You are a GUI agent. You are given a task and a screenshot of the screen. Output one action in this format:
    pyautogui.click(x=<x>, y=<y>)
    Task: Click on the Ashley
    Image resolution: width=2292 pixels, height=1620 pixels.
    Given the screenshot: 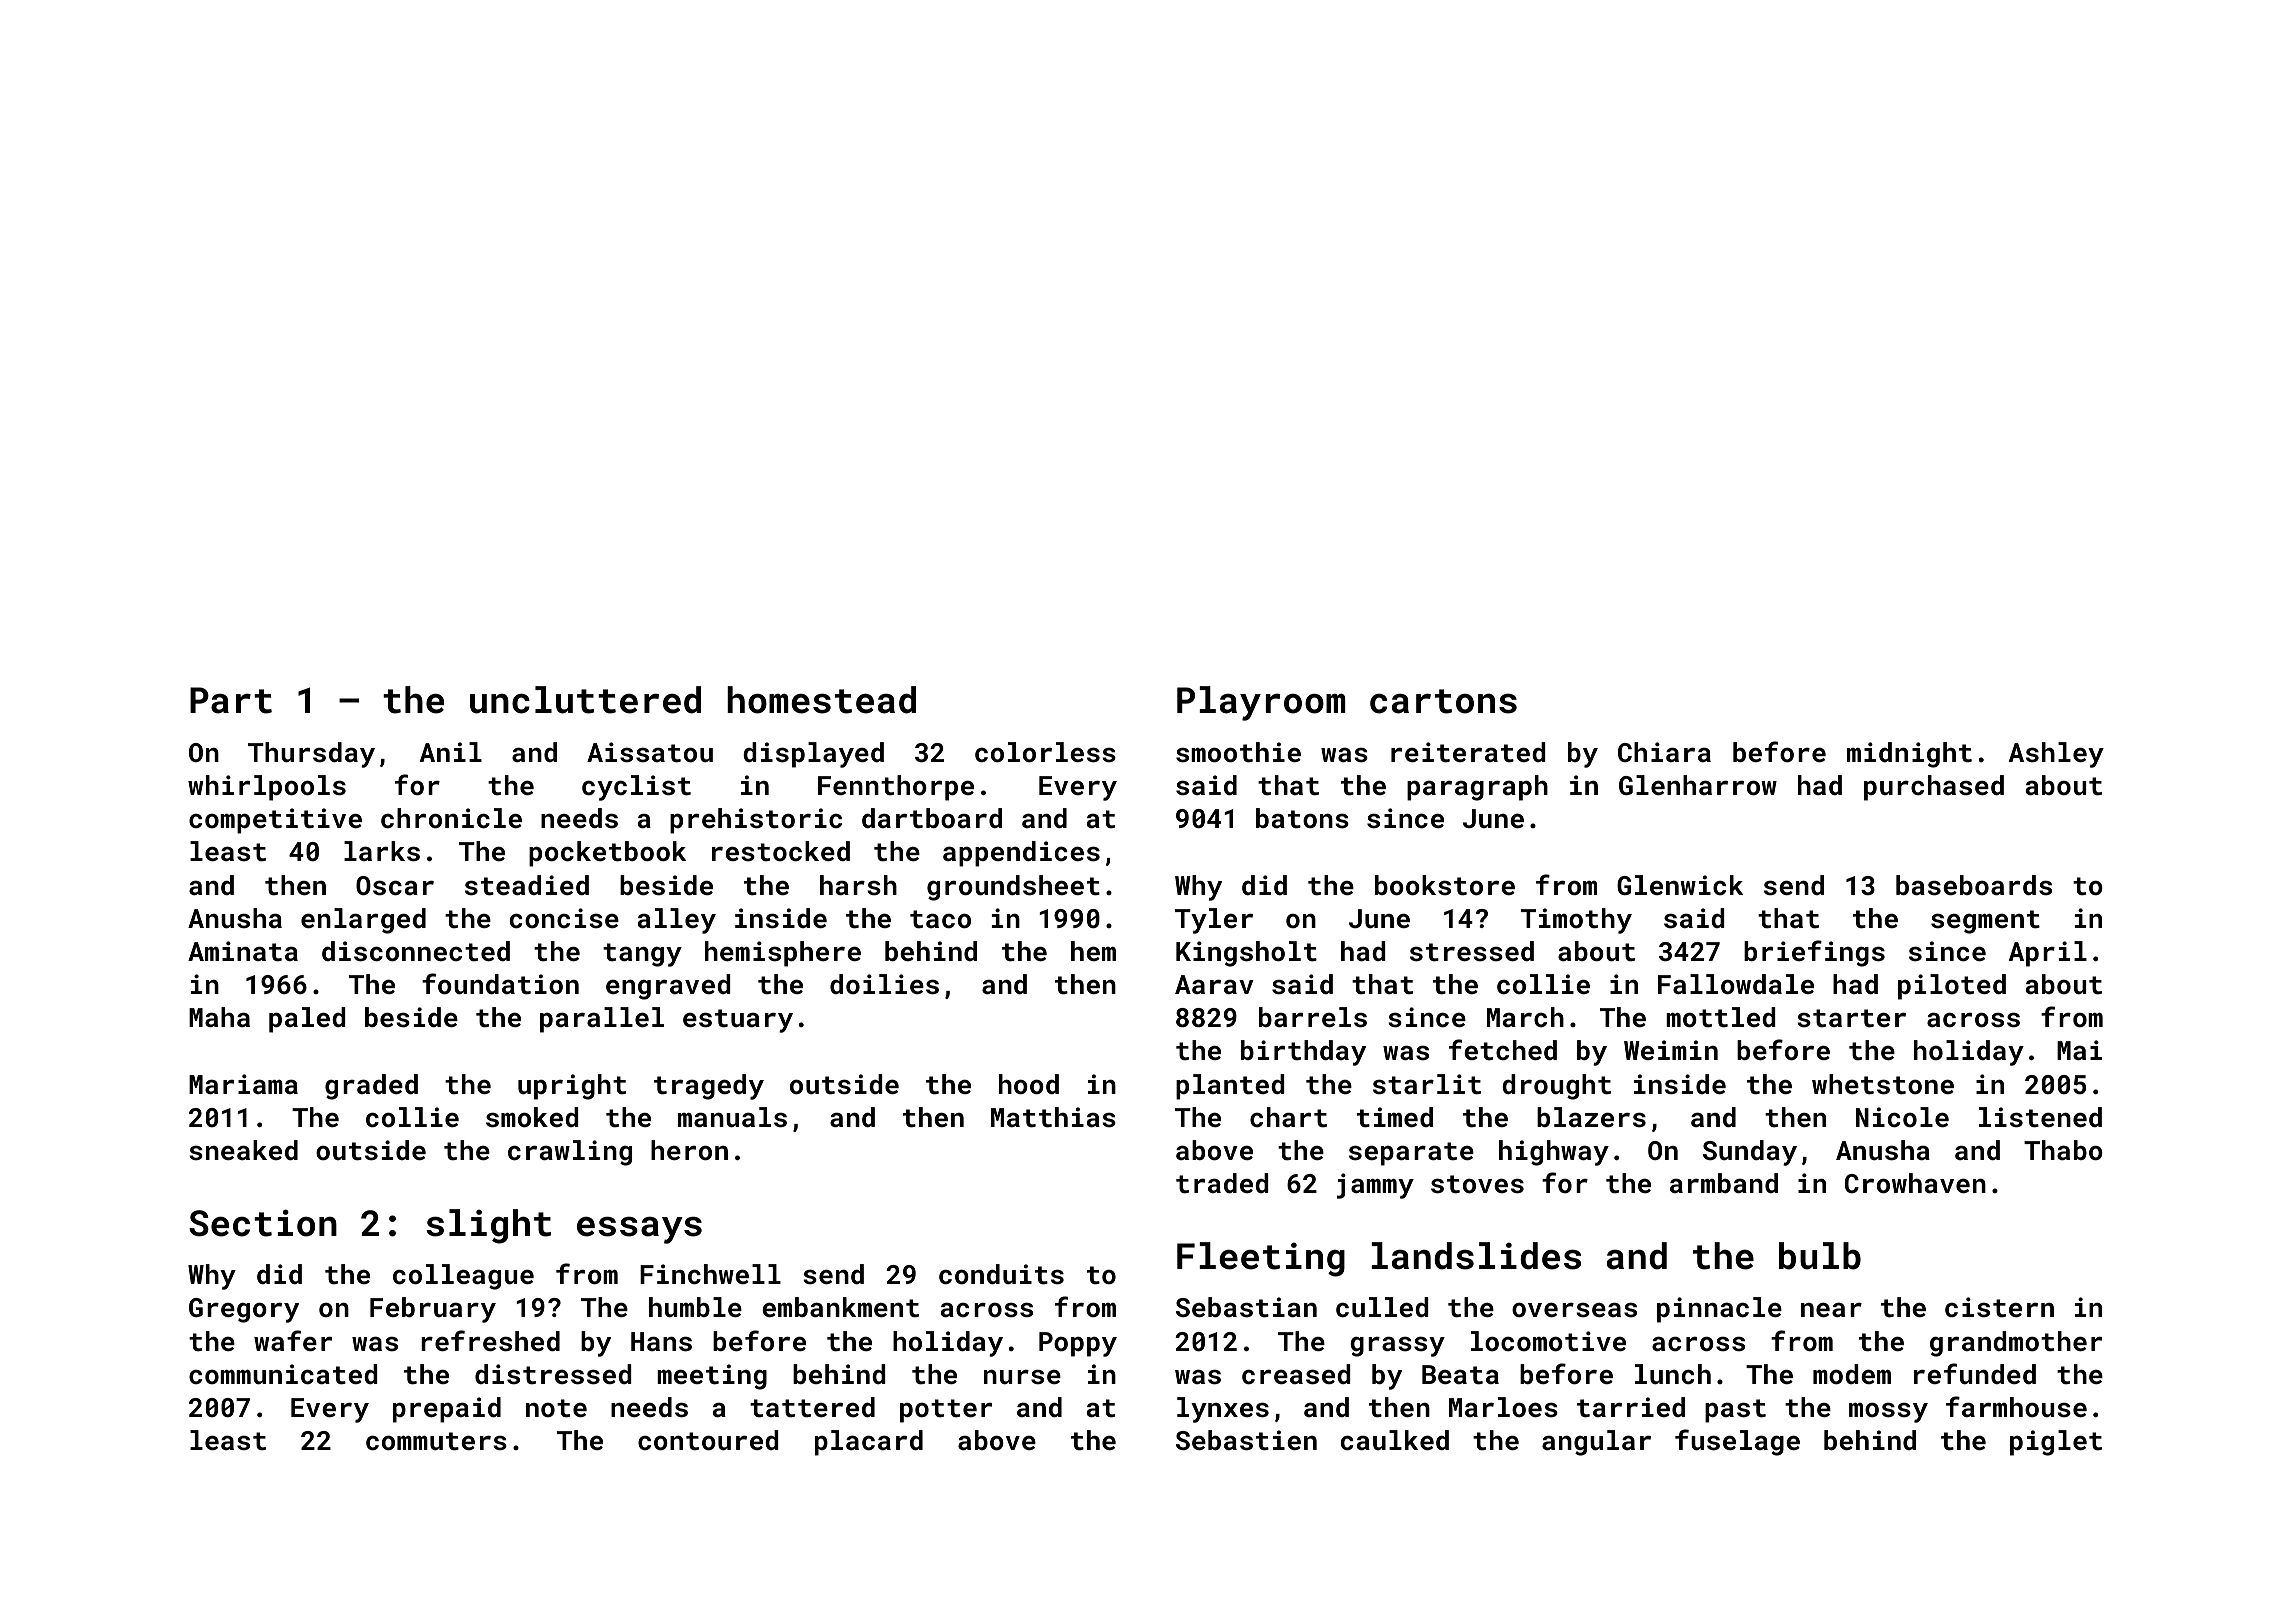 What is the action you would take?
    pyautogui.click(x=2056, y=755)
